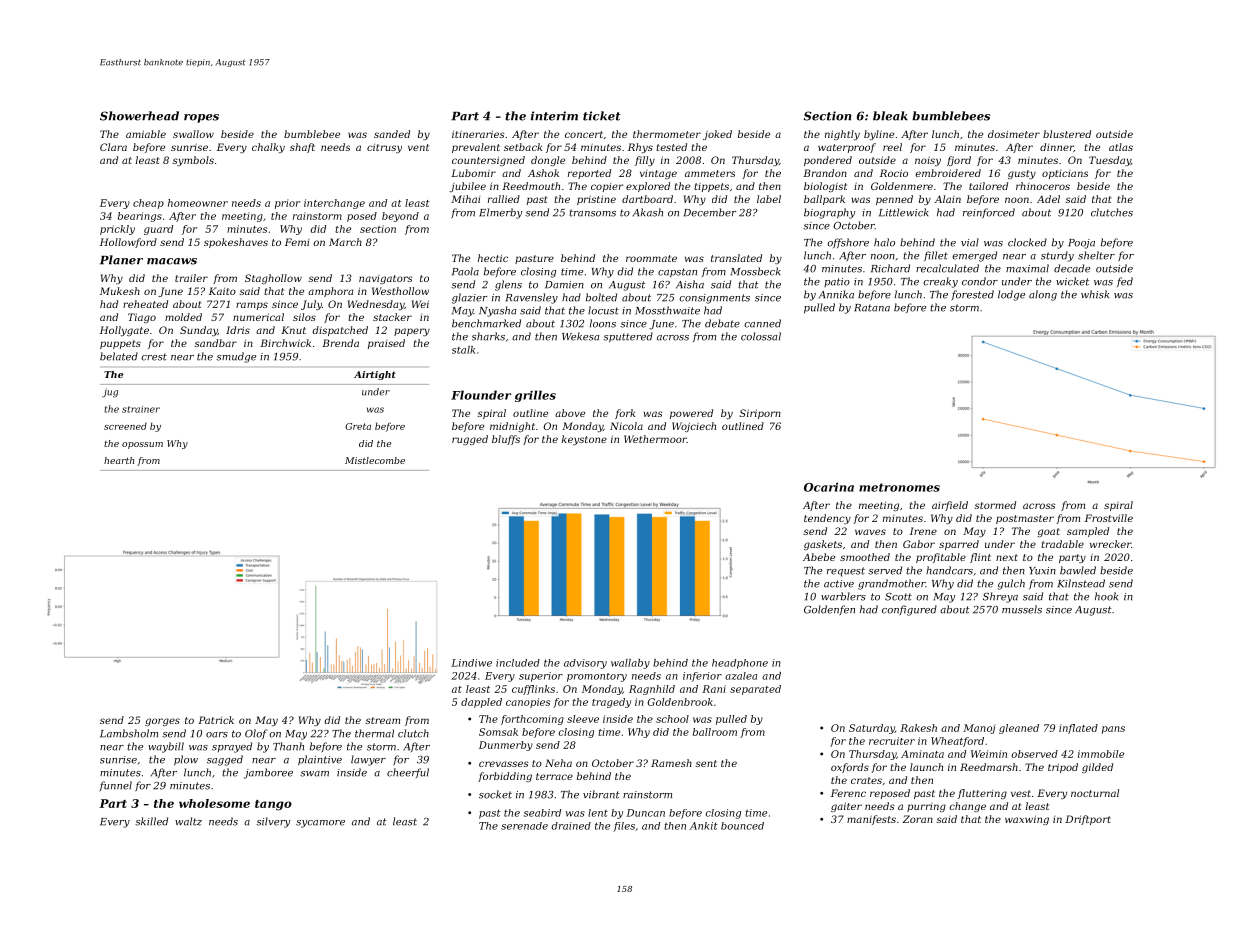 The height and width of the screenshot is (952, 1233). Describe the element at coordinates (498, 732) in the screenshot. I see `Somsak` at that location.
